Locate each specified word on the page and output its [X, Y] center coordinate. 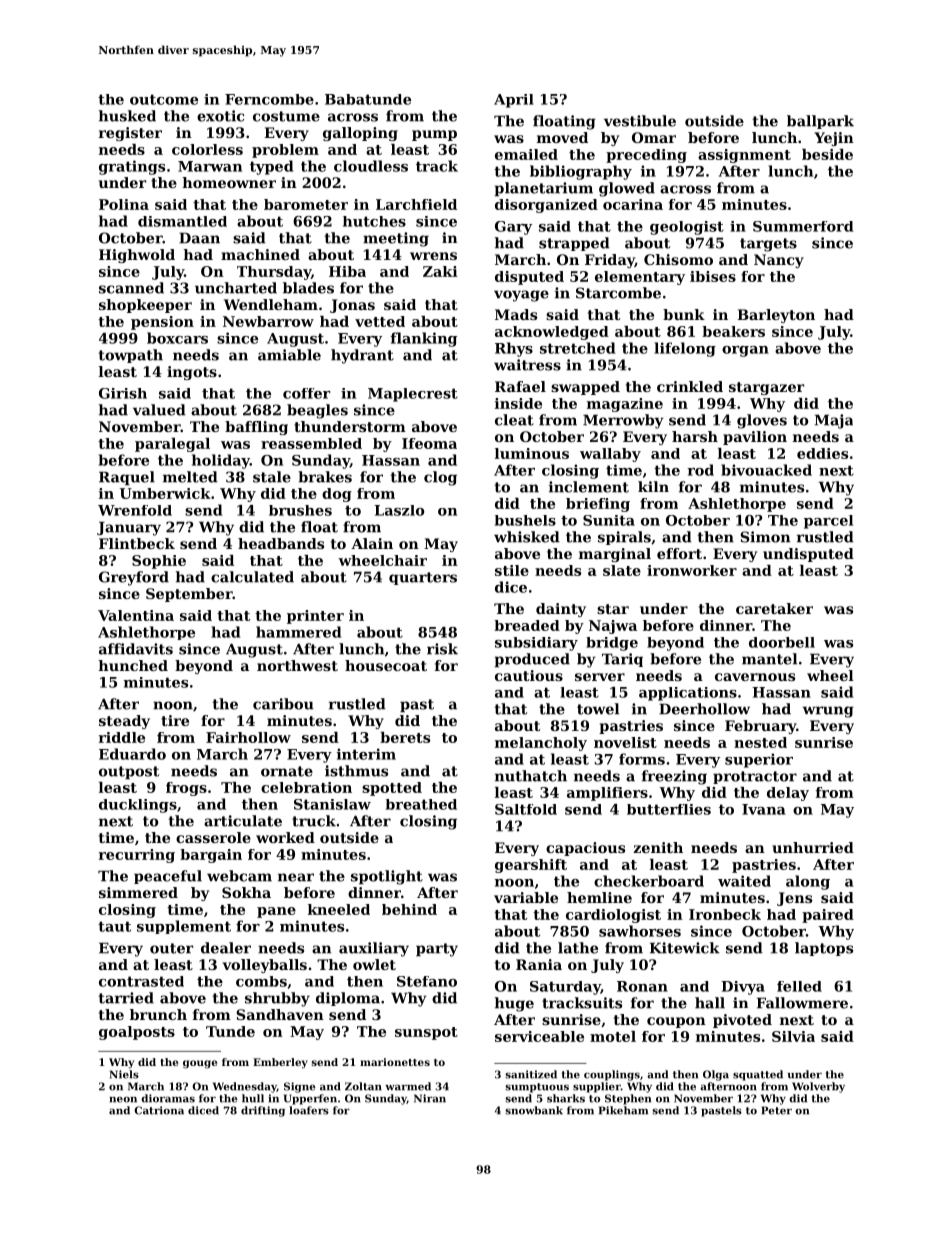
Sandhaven [280, 1014]
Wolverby [818, 1087]
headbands [281, 543]
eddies [822, 453]
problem [285, 151]
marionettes [395, 1062]
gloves [762, 421]
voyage [521, 296]
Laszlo [399, 510]
